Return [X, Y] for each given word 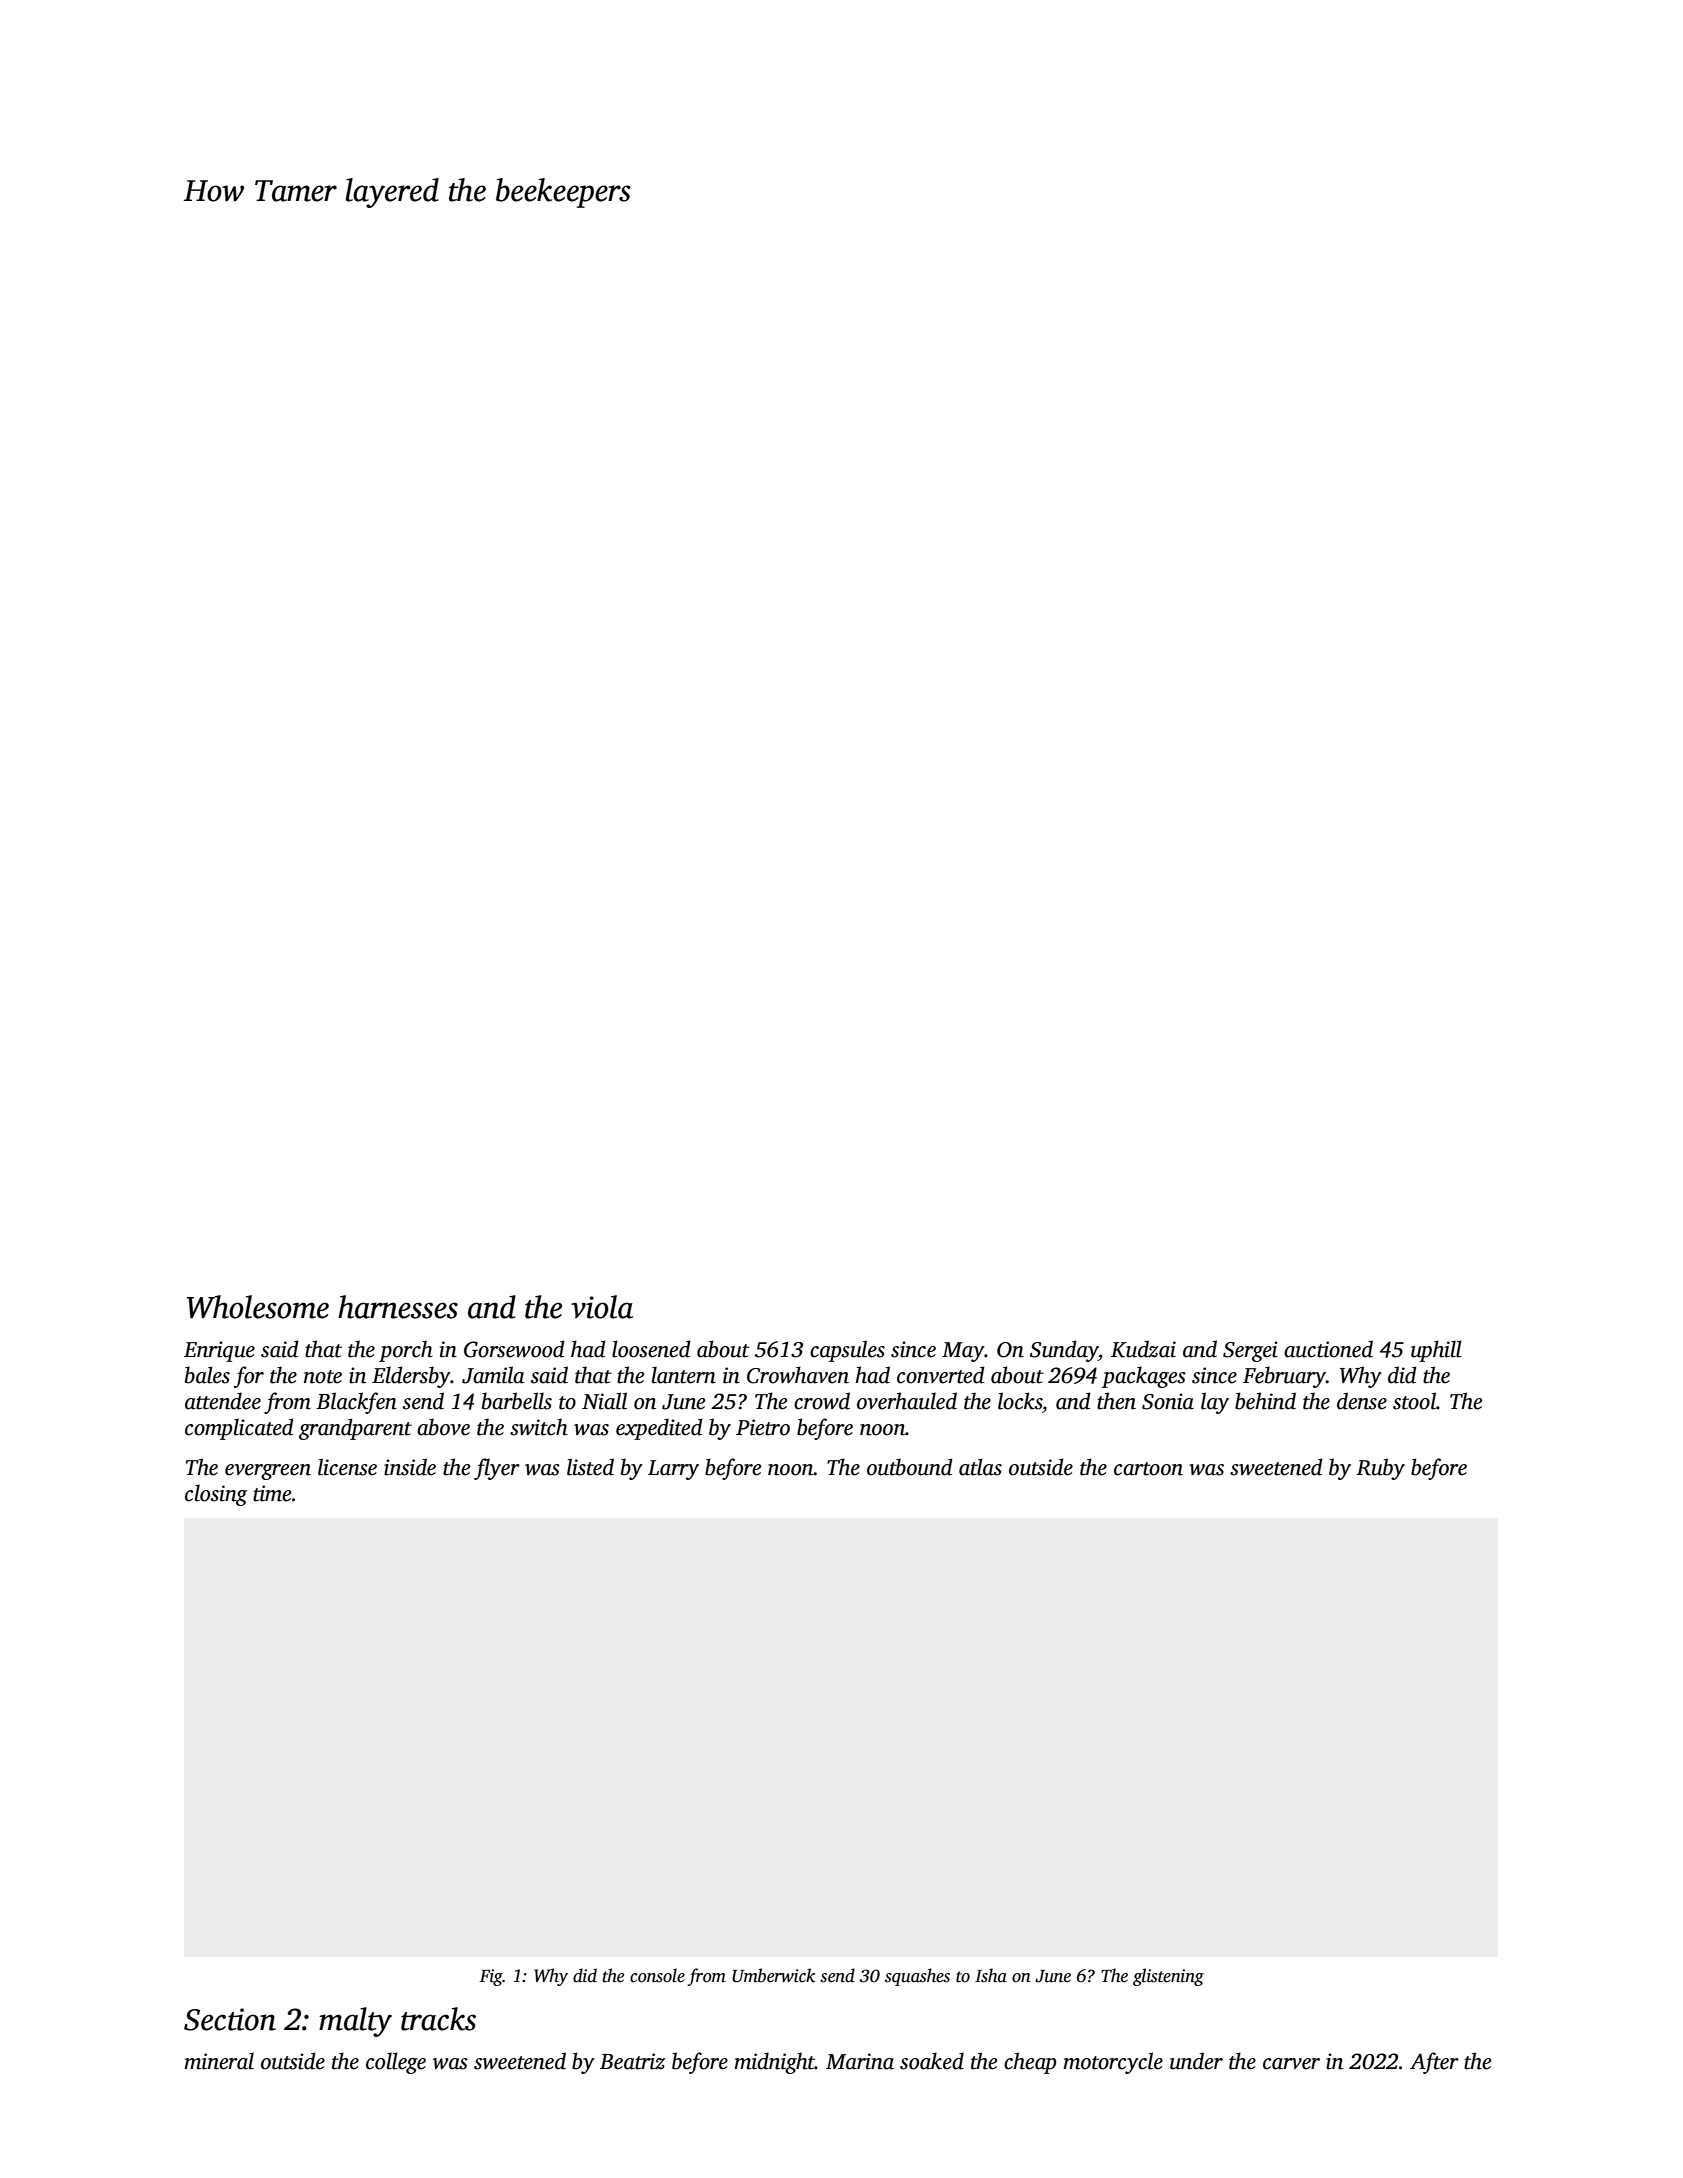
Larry [673, 1470]
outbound [910, 1467]
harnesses [398, 1307]
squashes [917, 1977]
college [396, 2063]
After [1434, 2063]
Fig [491, 1977]
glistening [1168, 1977]
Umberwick [773, 1975]
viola [602, 1307]
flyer [497, 1469]
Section [230, 2019]
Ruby [1380, 1469]
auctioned [1328, 1349]
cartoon [1148, 1469]
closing [216, 1495]
